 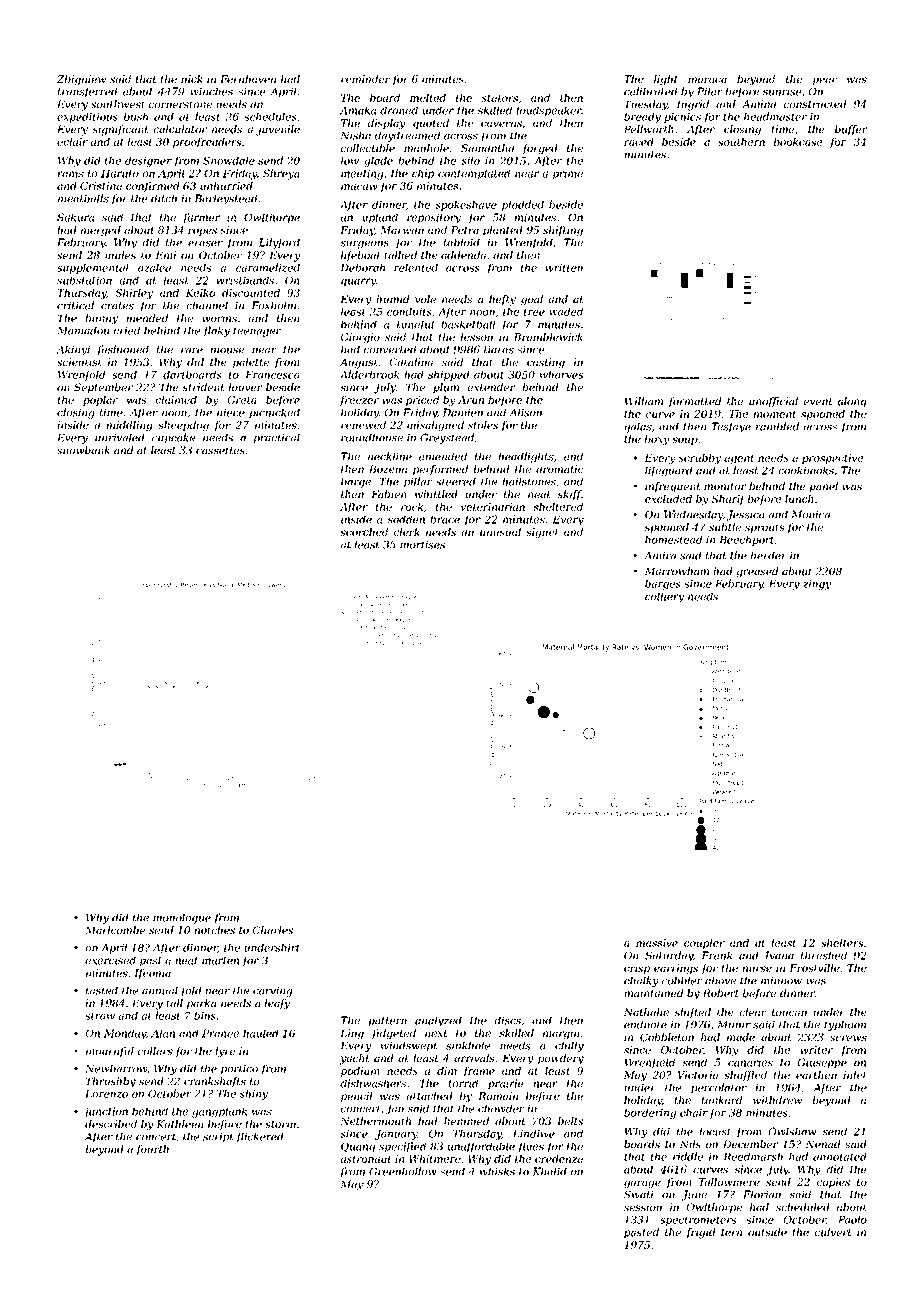 What do you see at coordinates (72, 142) in the screenshot?
I see `eclair` at bounding box center [72, 142].
